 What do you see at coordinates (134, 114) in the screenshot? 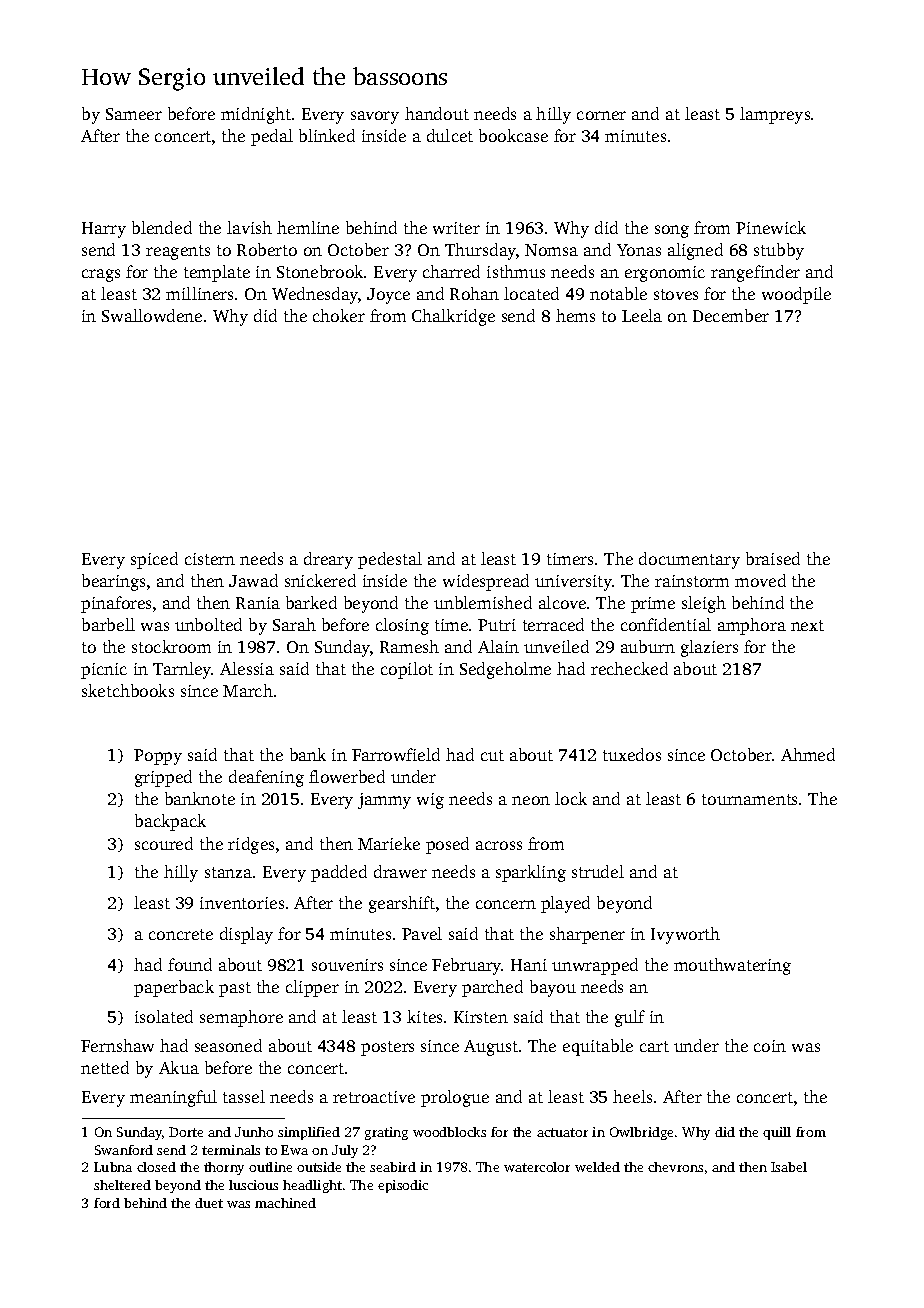
I see `Sameer` at bounding box center [134, 114].
